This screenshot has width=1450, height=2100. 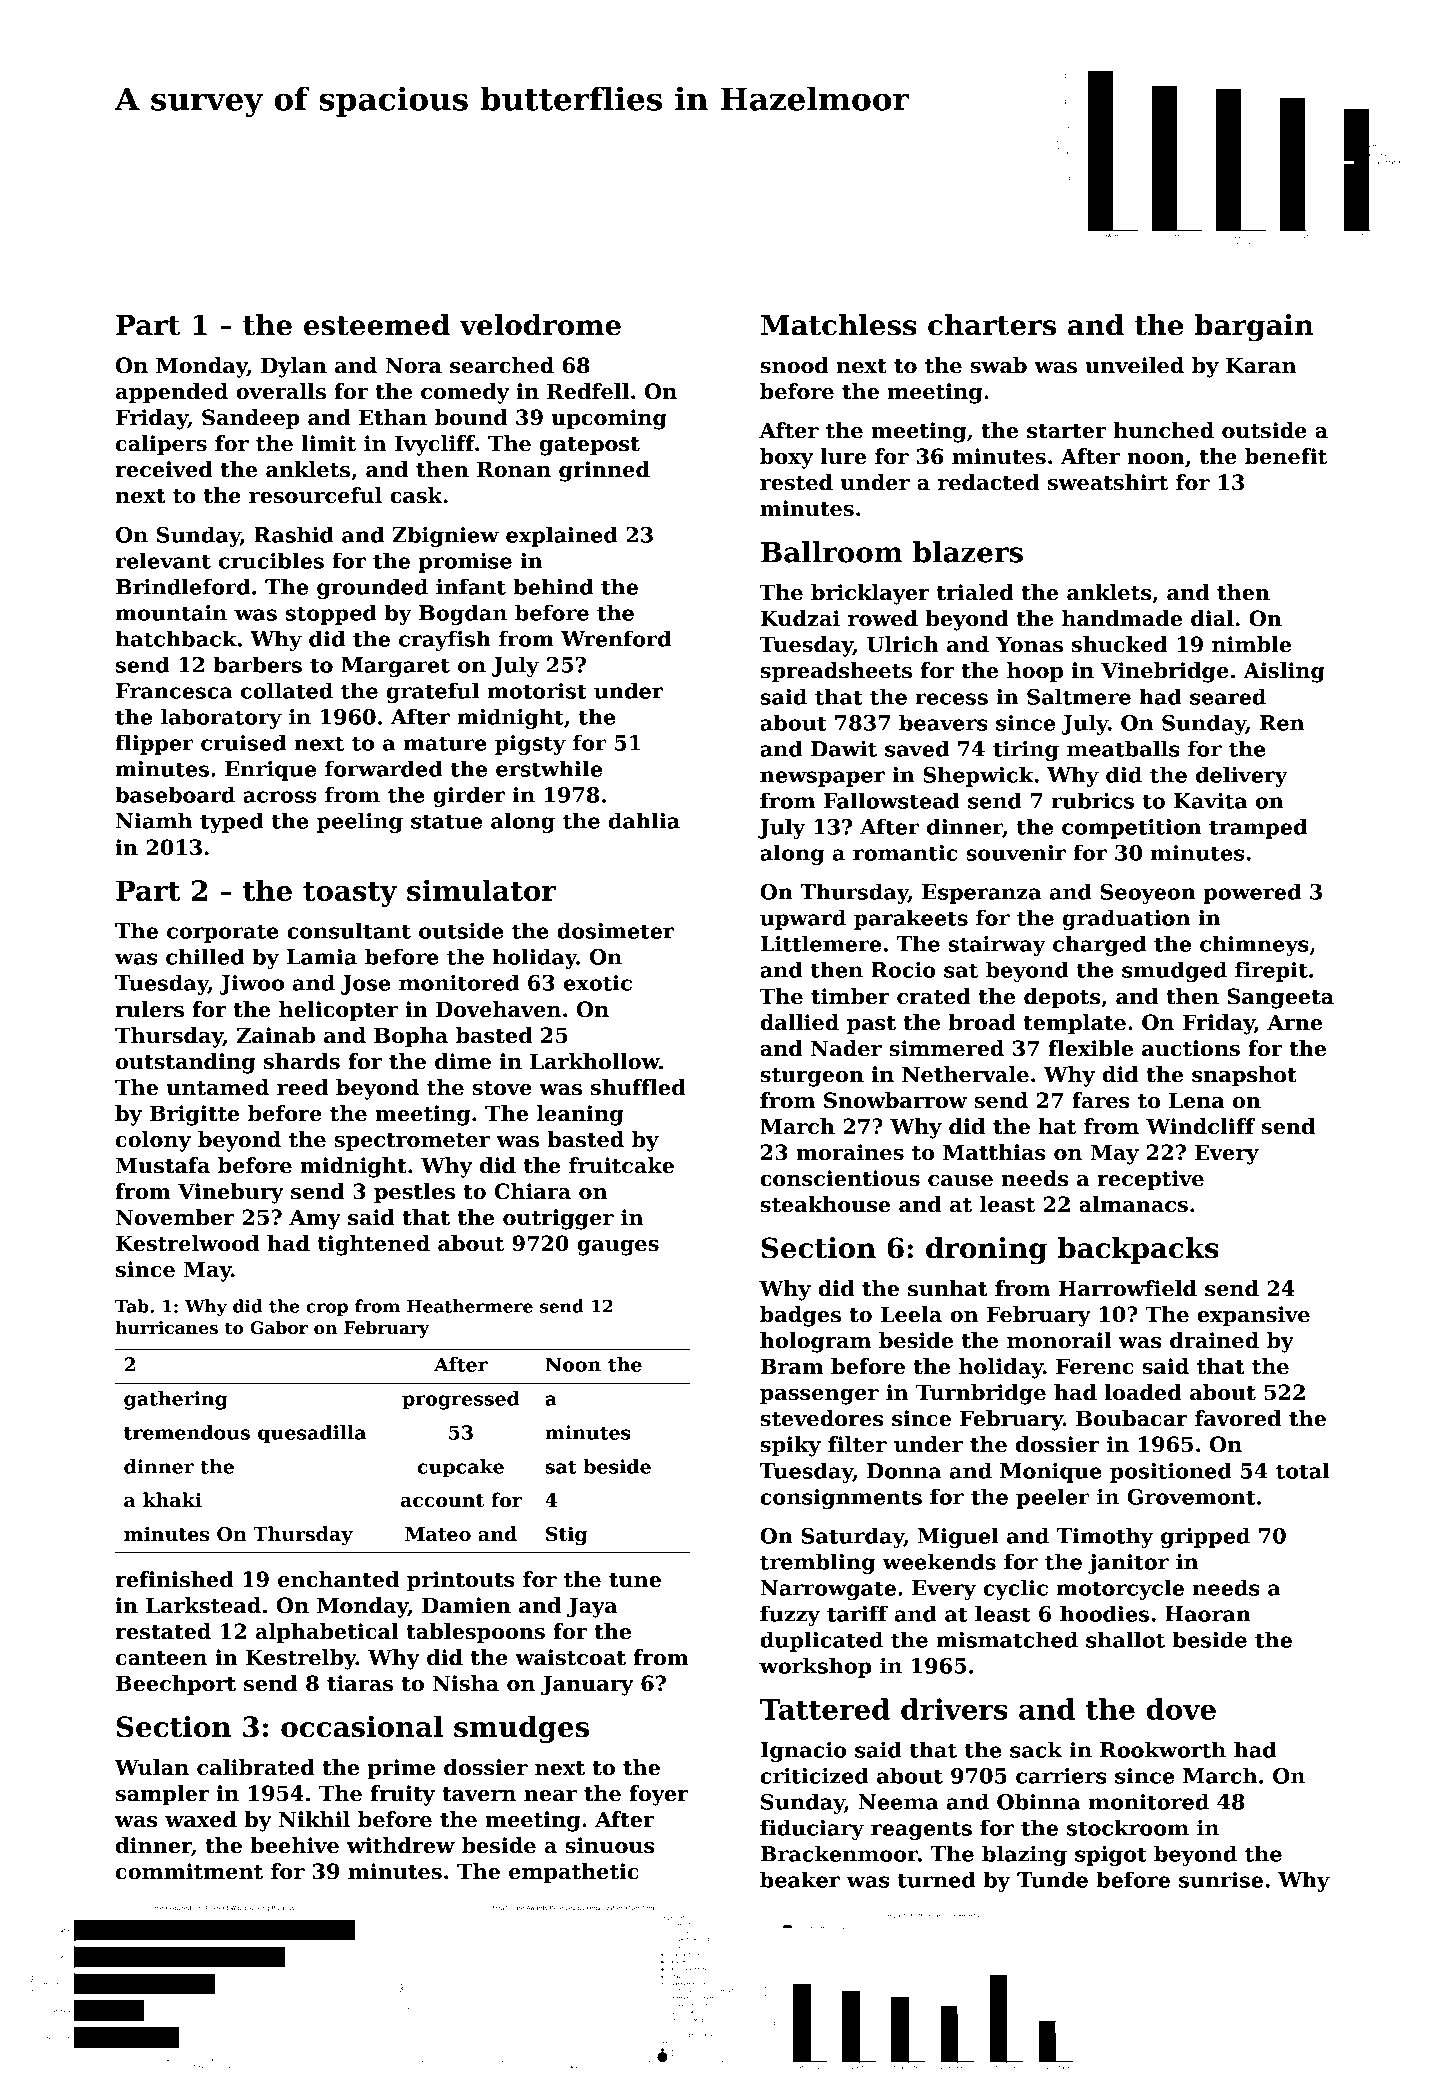 What do you see at coordinates (1092, 800) in the screenshot?
I see `rubrics` at bounding box center [1092, 800].
